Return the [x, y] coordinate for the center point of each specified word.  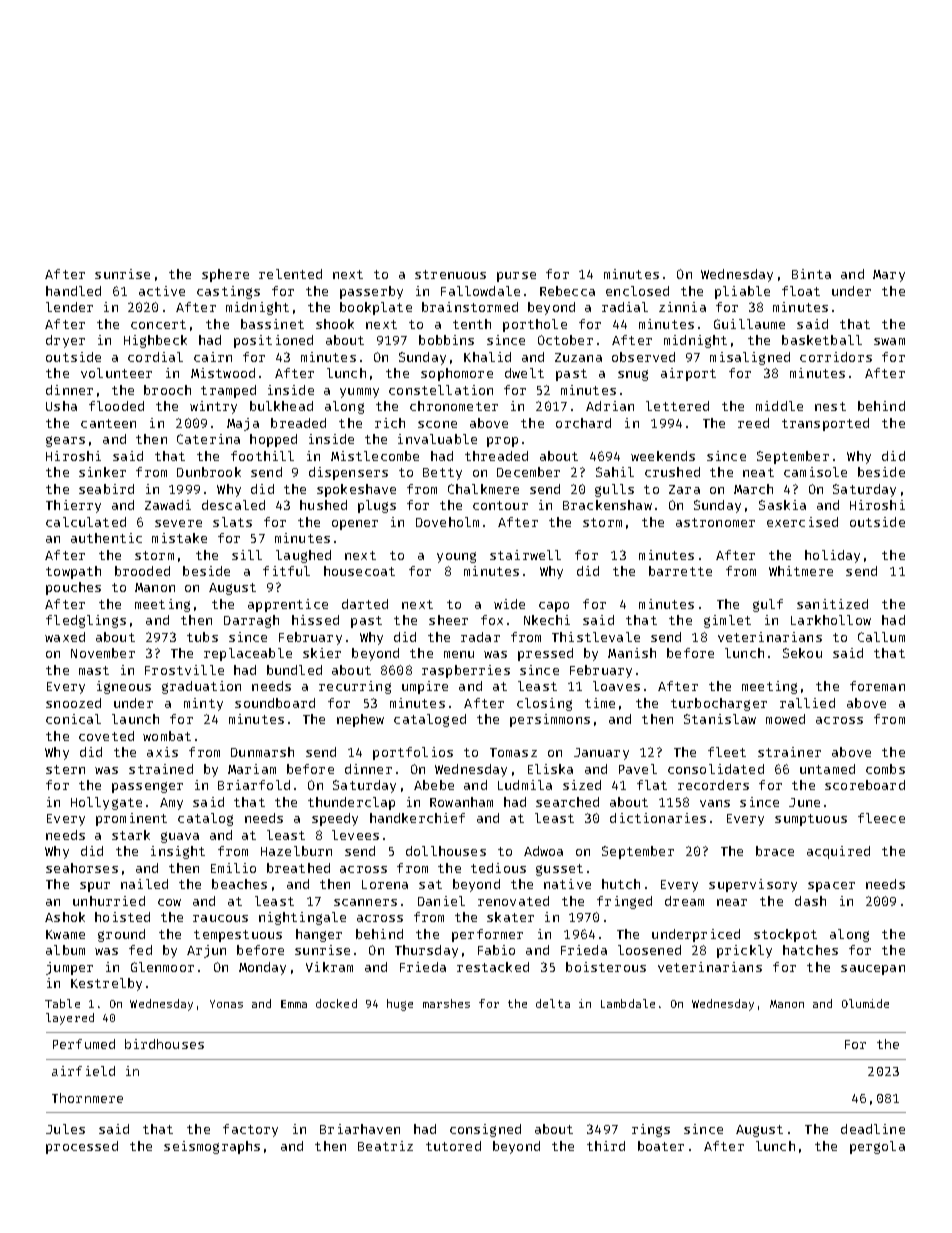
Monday [262, 968]
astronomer [715, 522]
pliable [742, 292]
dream [684, 901]
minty [203, 704]
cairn [213, 357]
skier [322, 653]
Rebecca [567, 291]
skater [510, 917]
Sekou [802, 653]
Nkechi [547, 620]
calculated [86, 522]
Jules [65, 1129]
